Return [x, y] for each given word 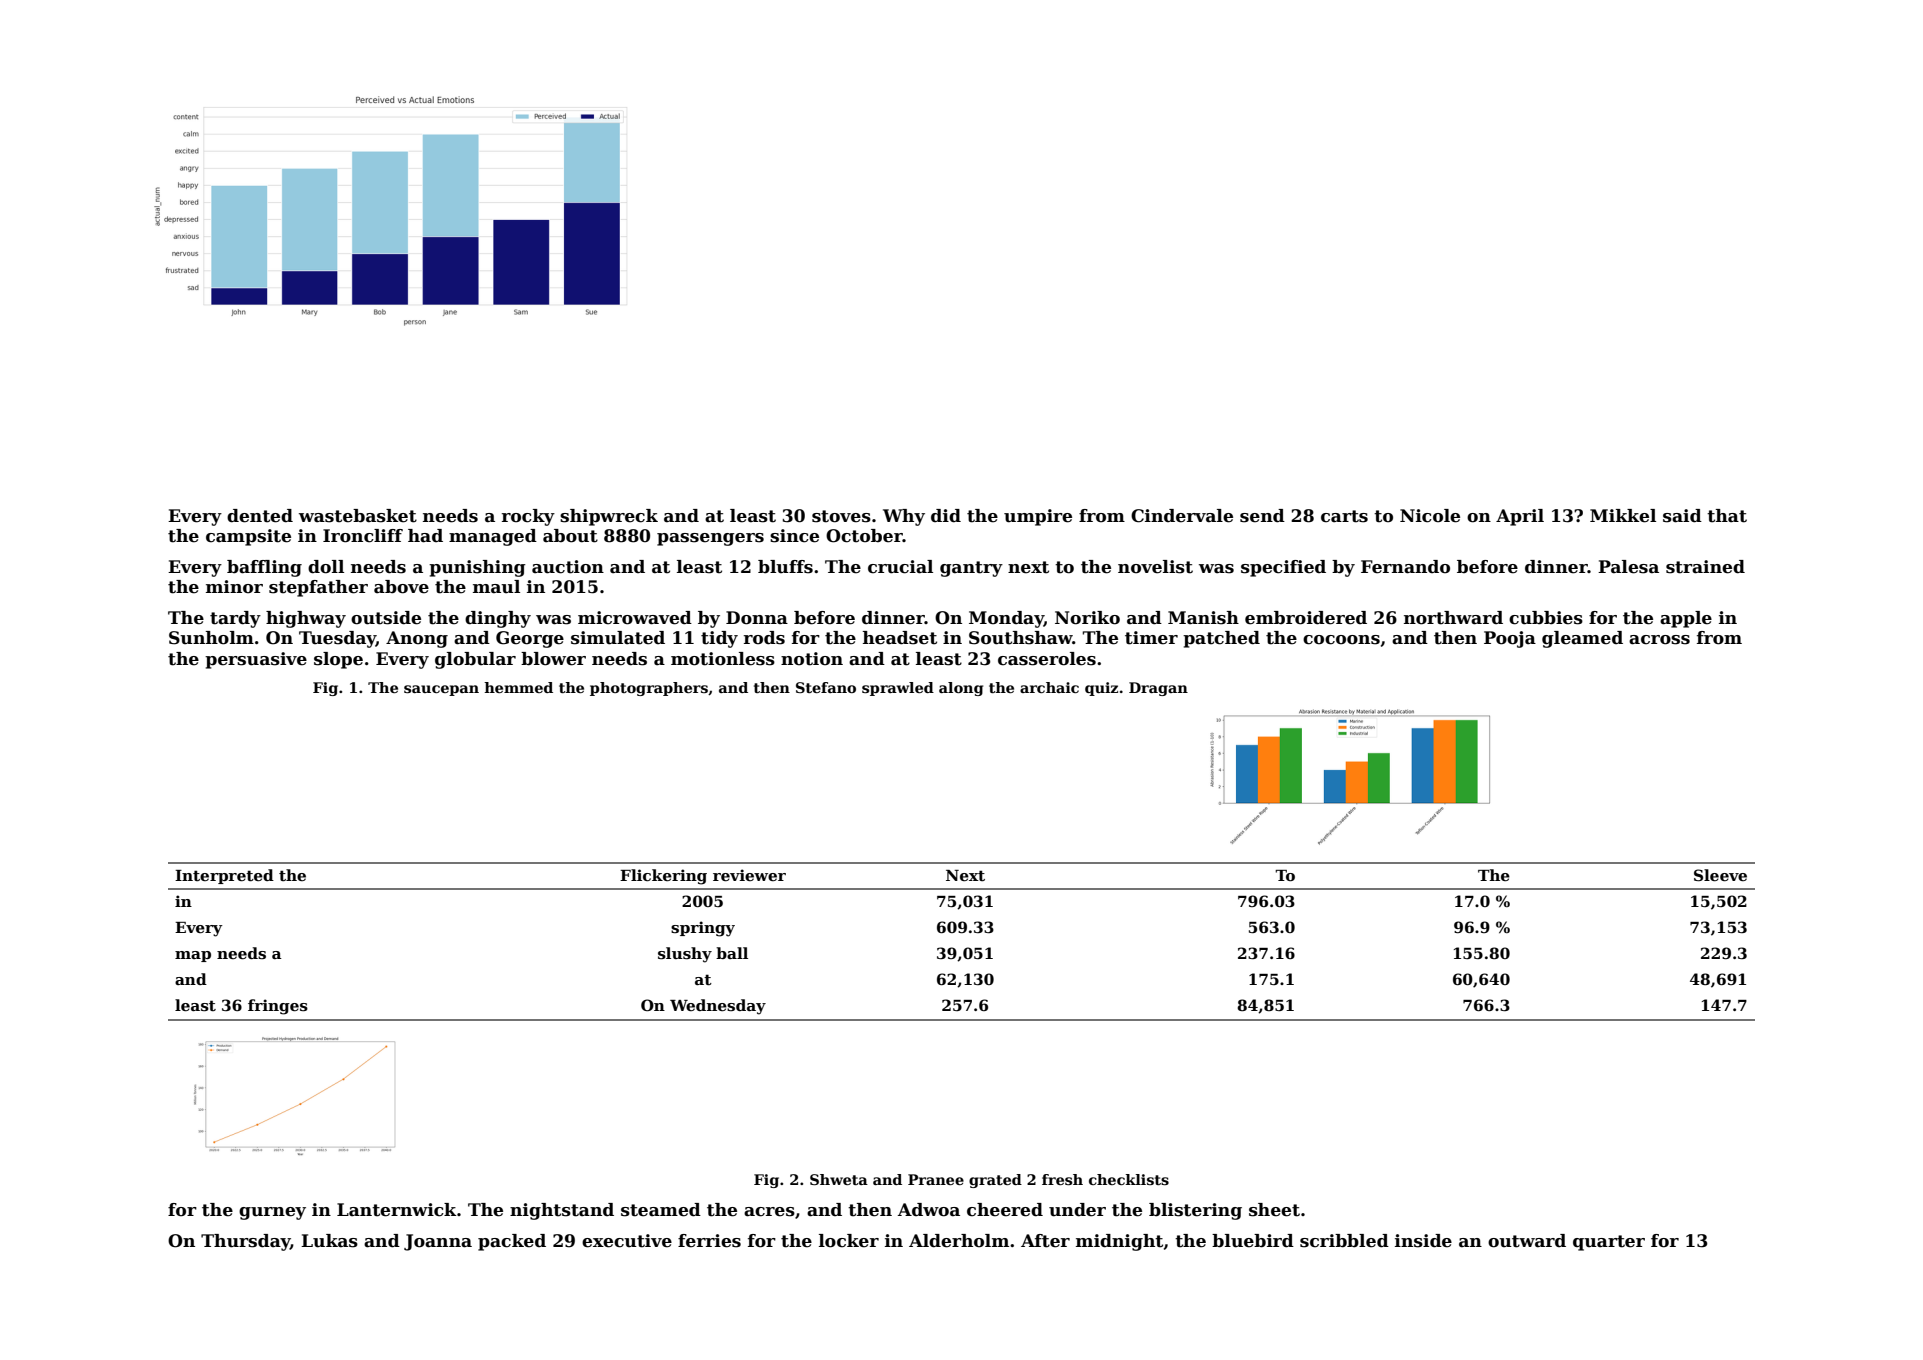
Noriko [1087, 618]
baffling [264, 568]
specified [1283, 568]
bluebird [1253, 1241]
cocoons [1341, 640]
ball [732, 953]
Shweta [839, 1179]
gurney [272, 1213]
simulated [618, 638]
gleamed [1582, 639]
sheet [1274, 1210]
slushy [685, 955]
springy [703, 929]
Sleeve [1720, 875]
